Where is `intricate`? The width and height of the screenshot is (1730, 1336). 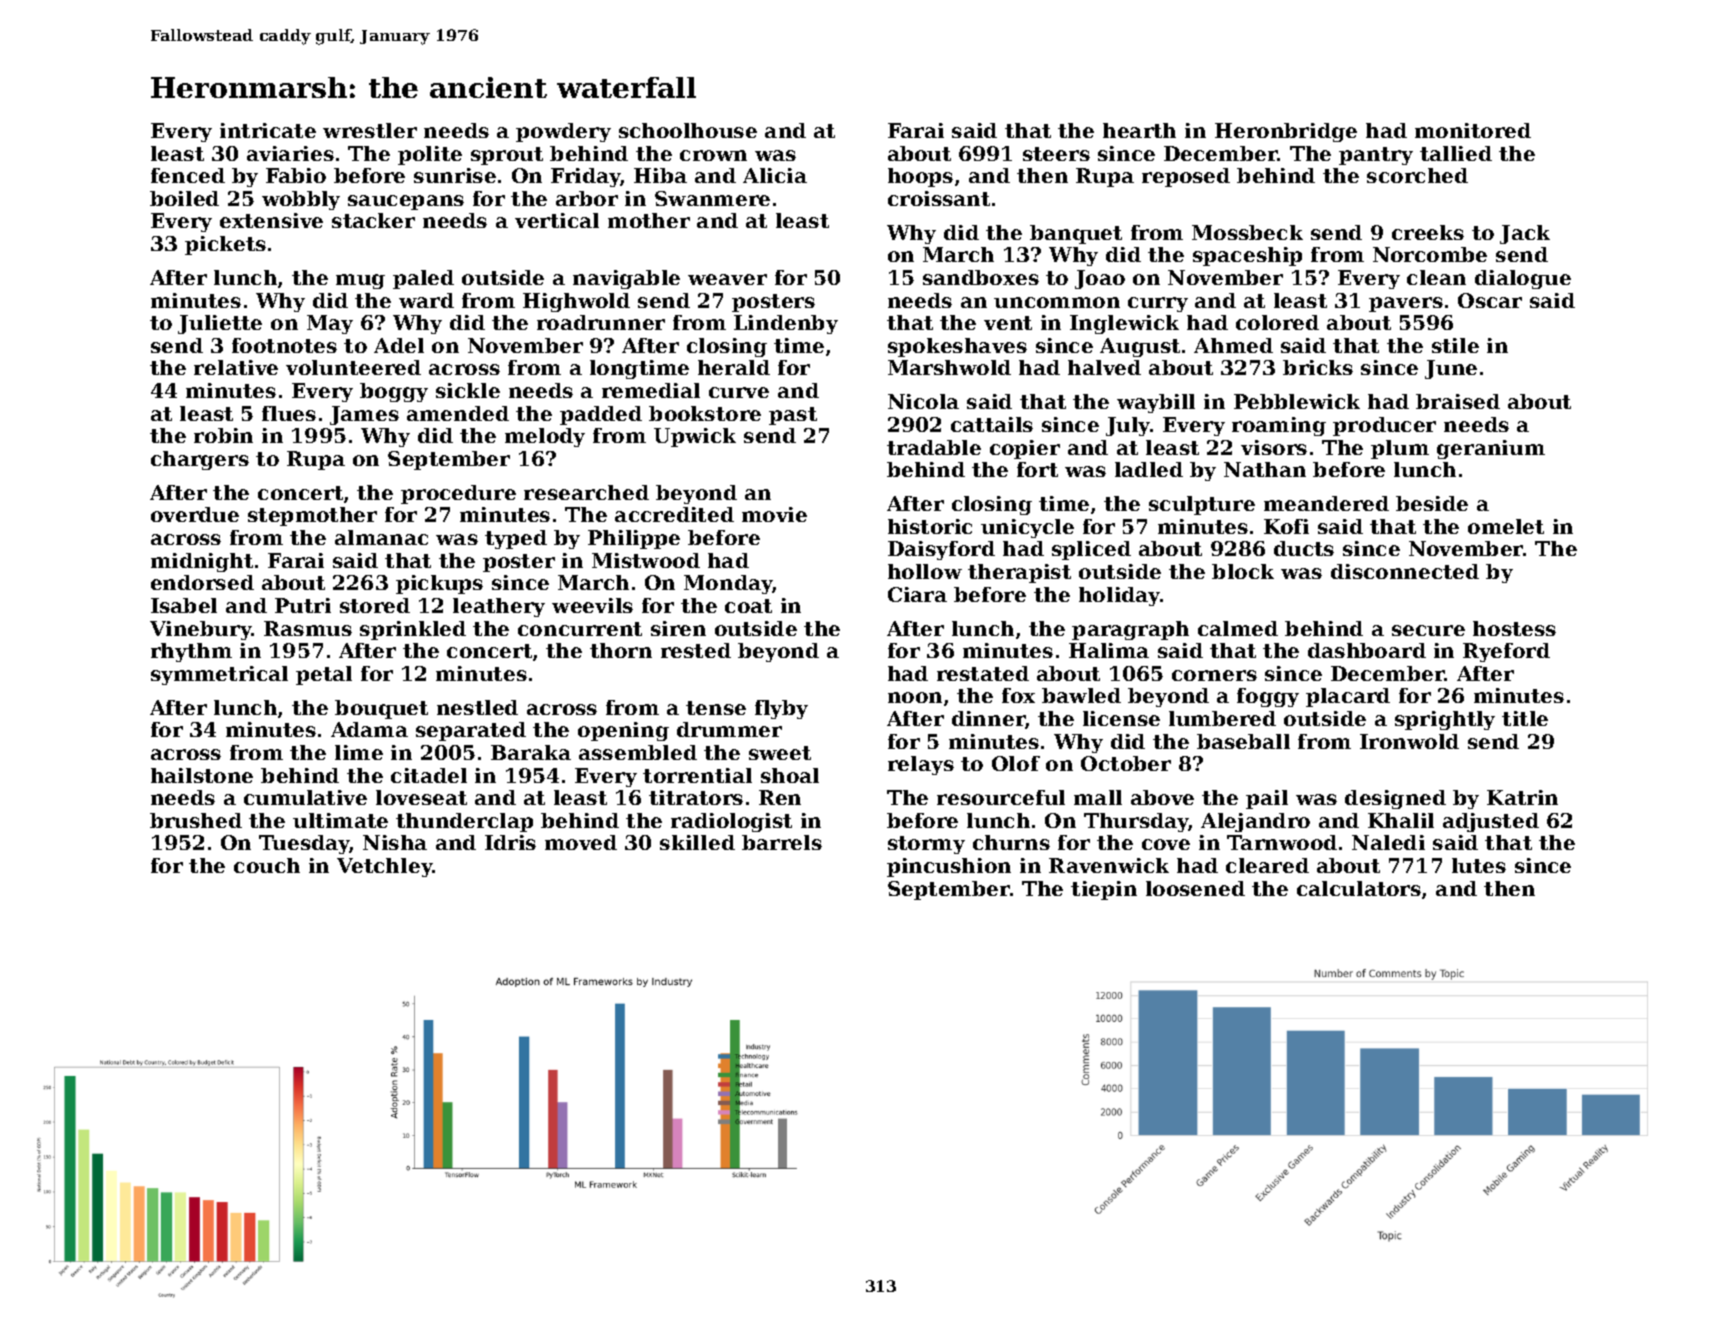
intricate is located at coordinates (268, 130).
